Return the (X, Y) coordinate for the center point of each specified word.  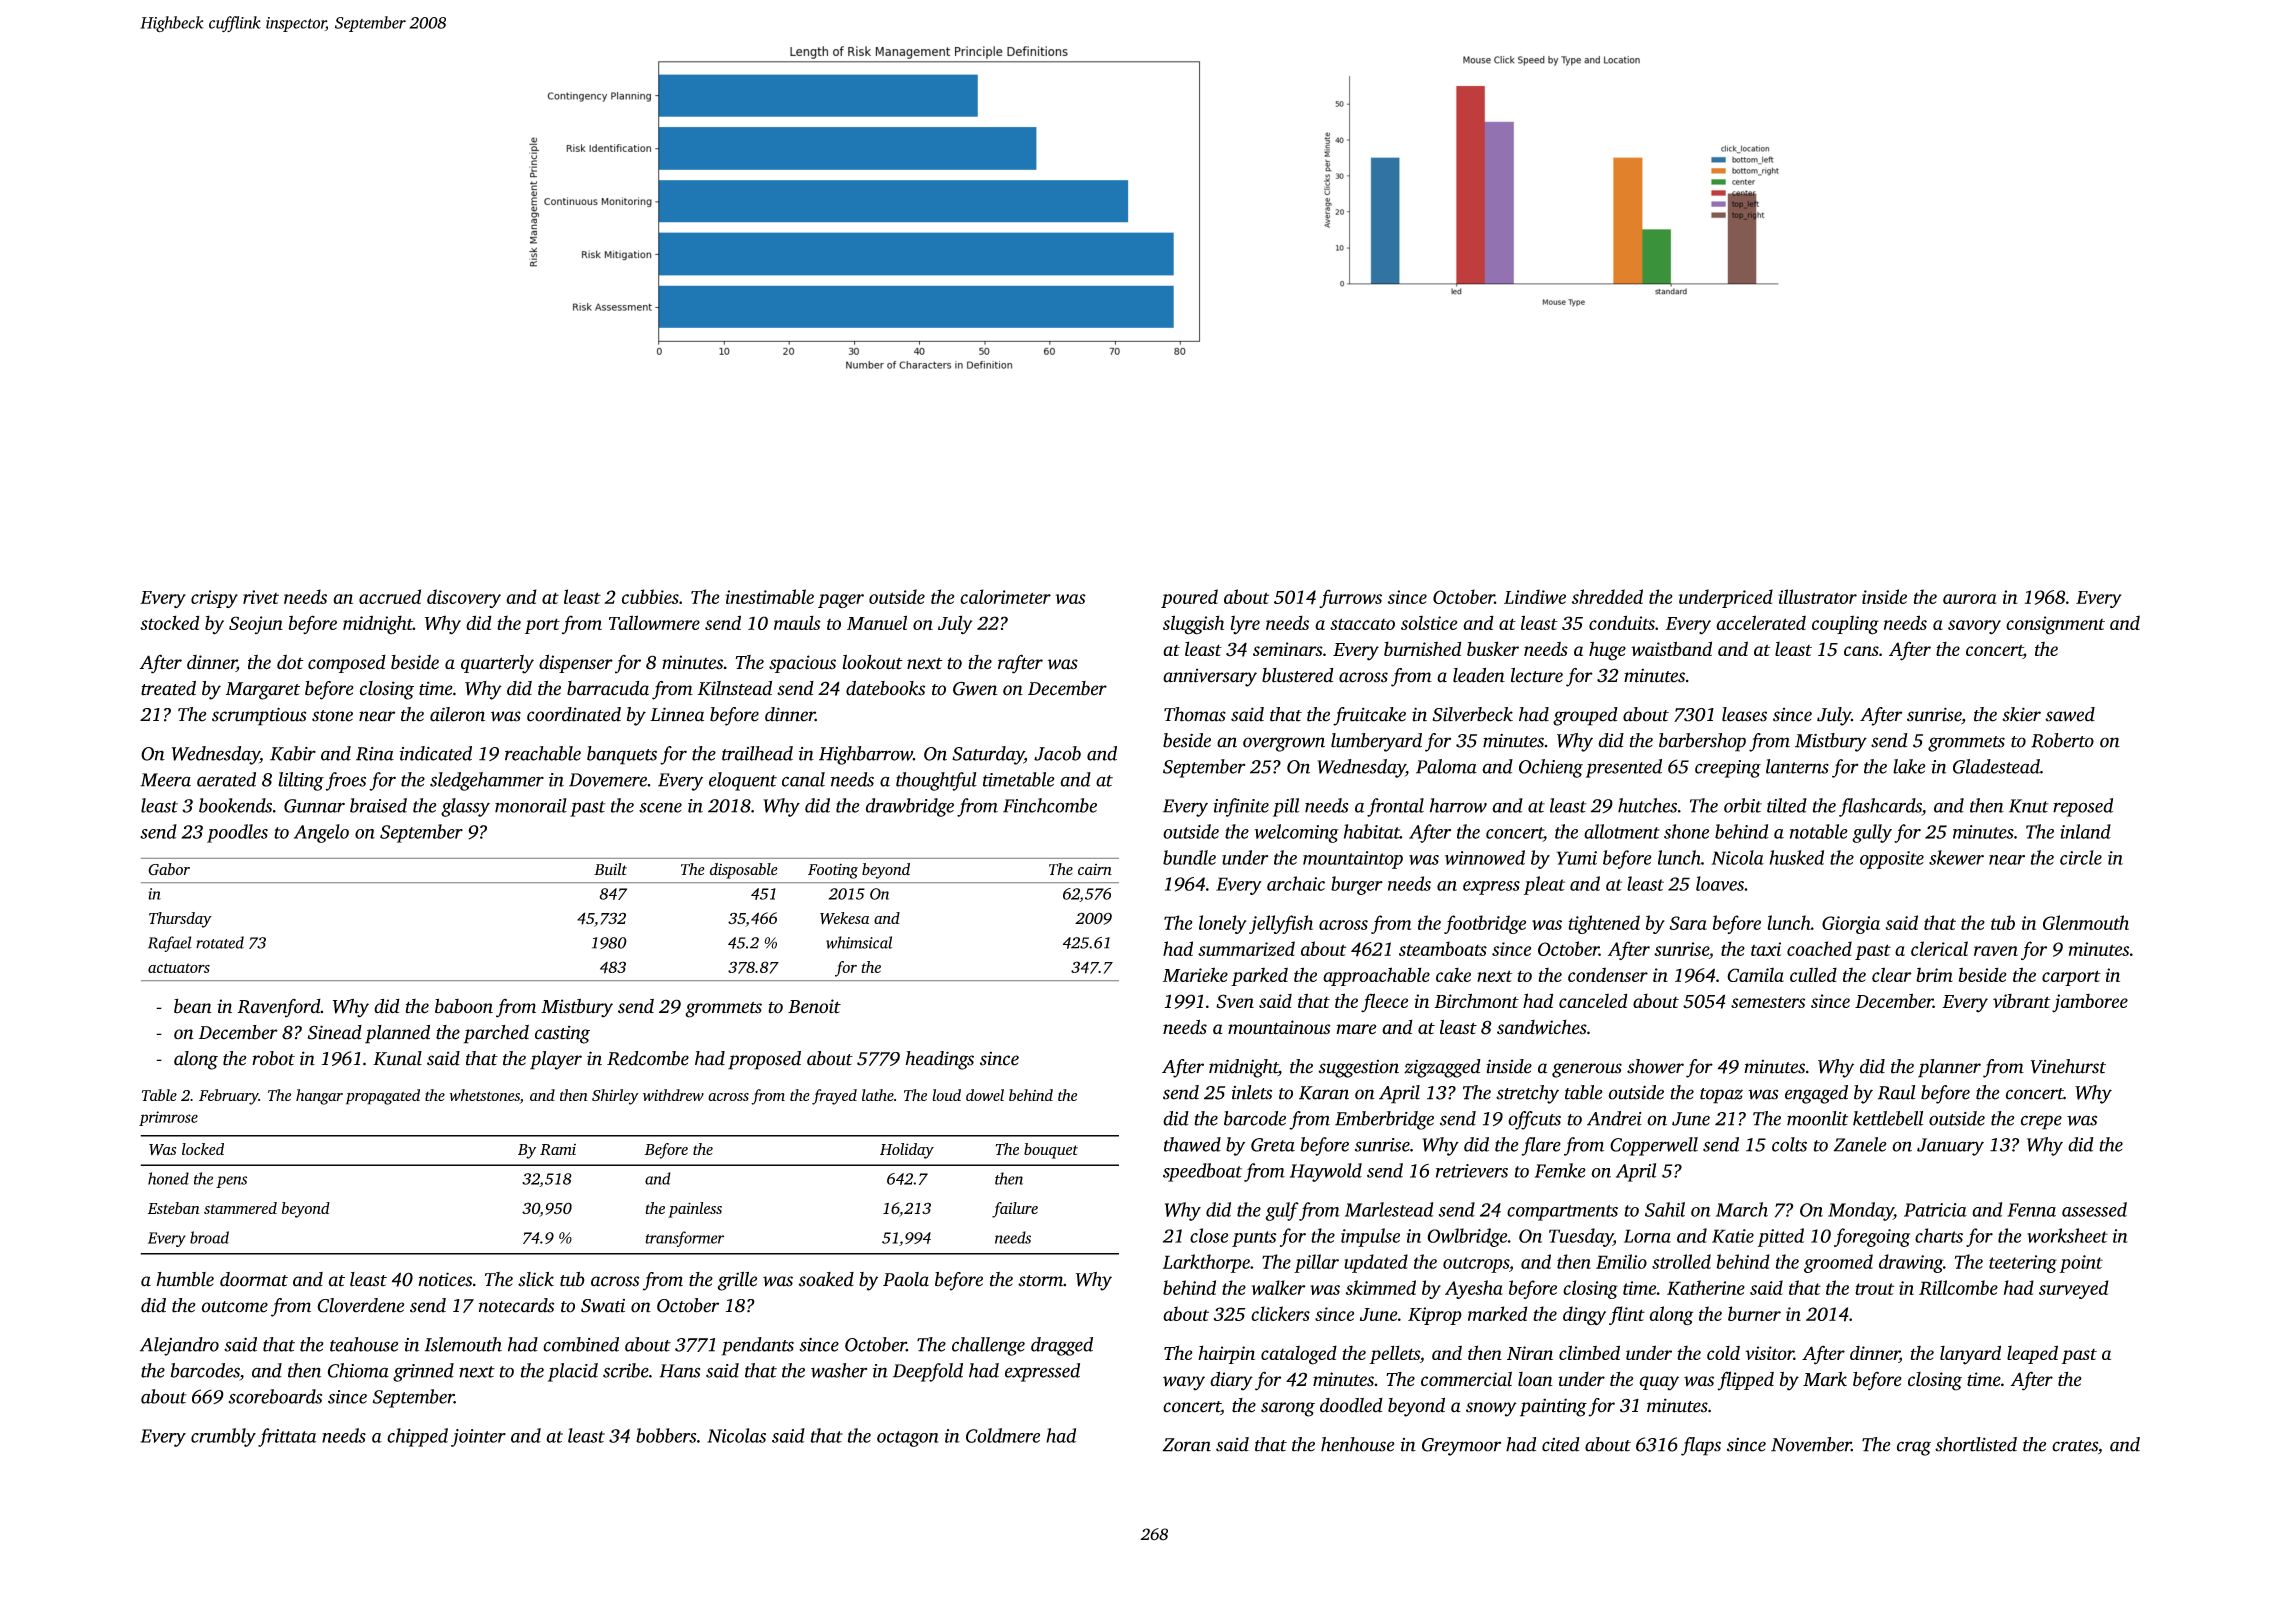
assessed (2094, 1209)
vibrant (2021, 1001)
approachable (1376, 976)
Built (610, 869)
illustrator (1817, 596)
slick (536, 1279)
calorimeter (1005, 596)
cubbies (650, 596)
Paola (906, 1279)
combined (581, 1344)
